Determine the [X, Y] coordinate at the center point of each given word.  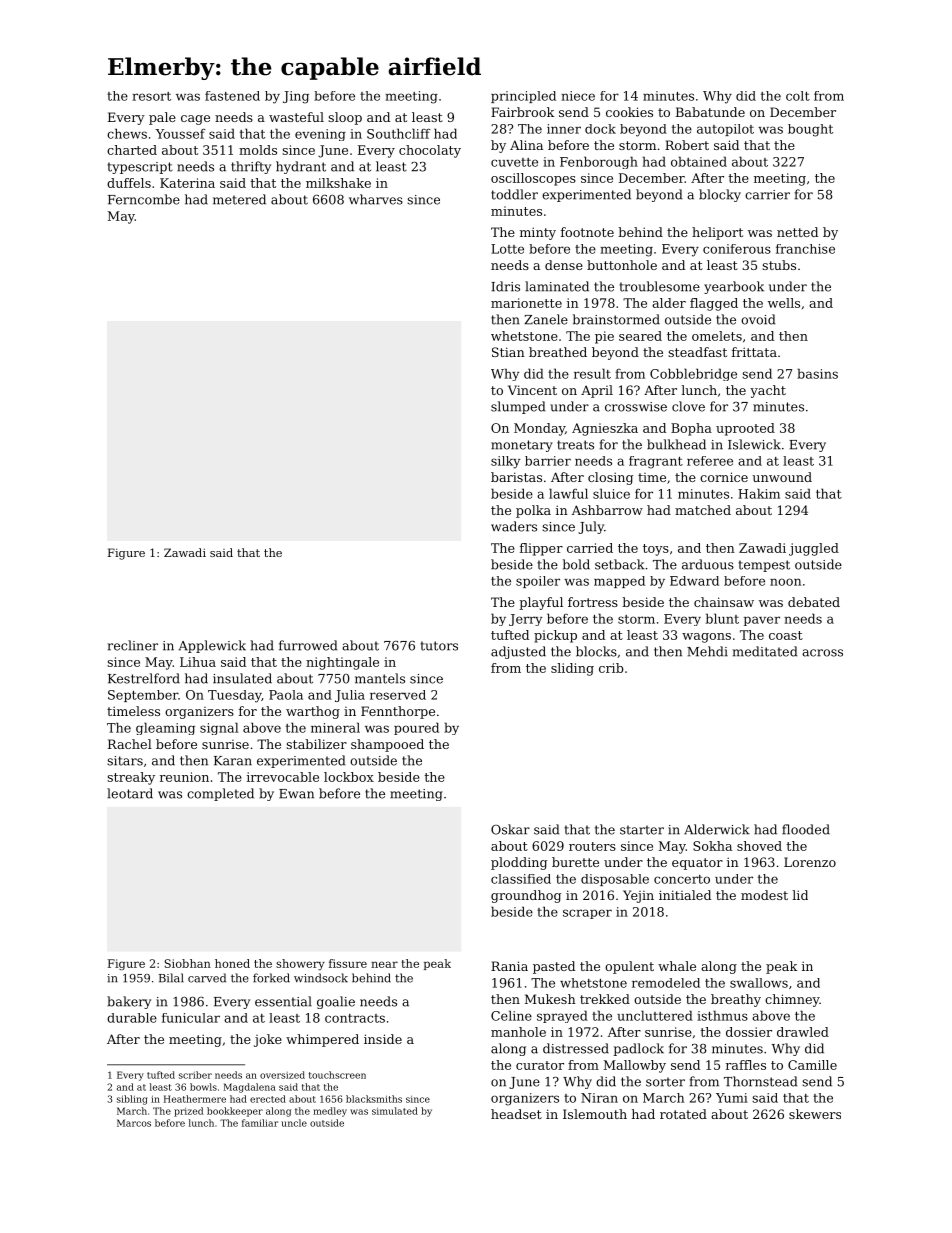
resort [151, 96]
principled [523, 97]
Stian [508, 352]
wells [784, 303]
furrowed [308, 645]
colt [798, 96]
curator [540, 1065]
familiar [260, 1123]
